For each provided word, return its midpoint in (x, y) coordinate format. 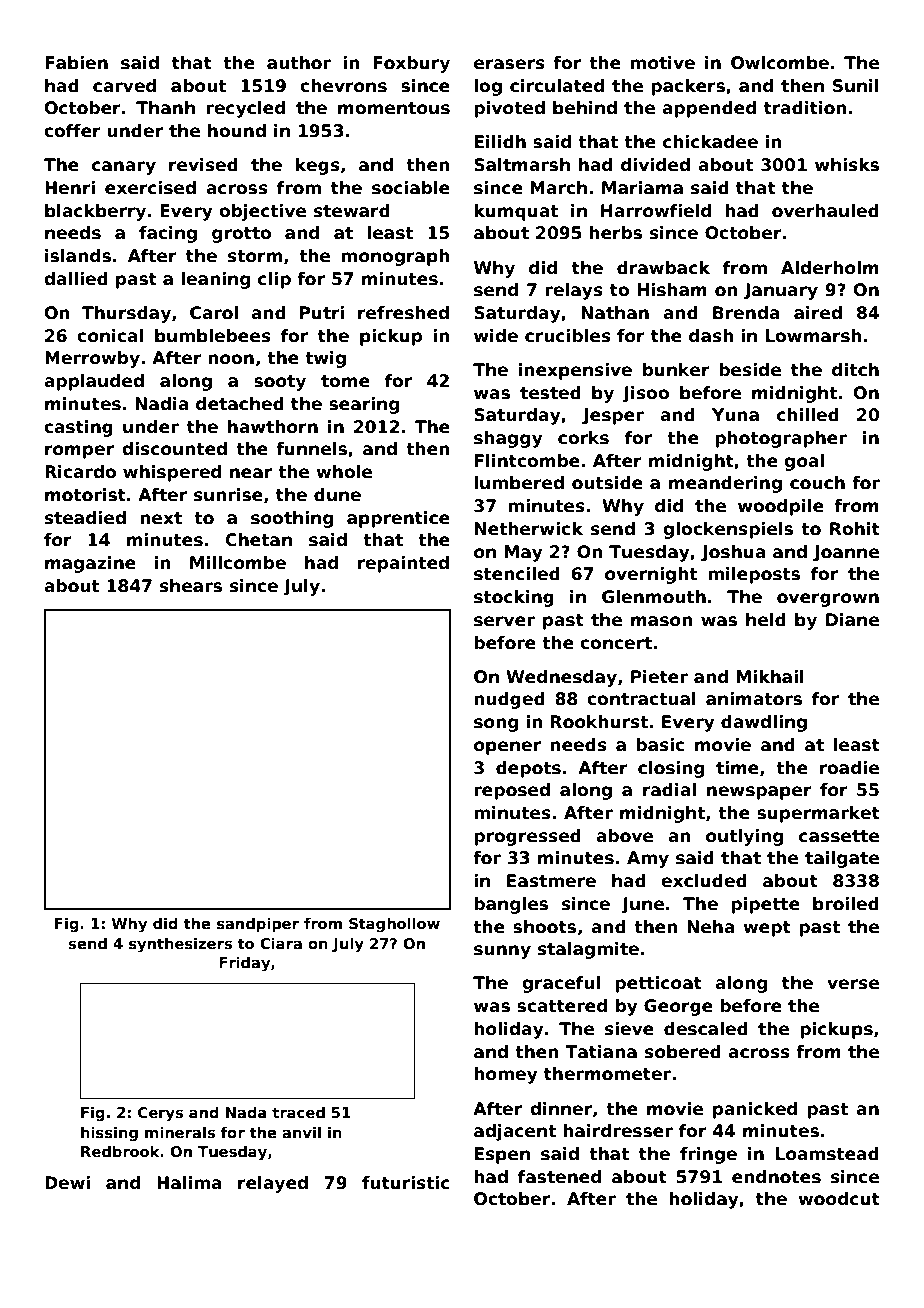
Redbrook (121, 1151)
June (642, 905)
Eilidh (500, 142)
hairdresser (618, 1131)
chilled (808, 415)
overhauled (825, 211)
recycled (245, 109)
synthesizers (180, 944)
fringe (708, 1155)
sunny (502, 952)
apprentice (398, 519)
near (251, 473)
